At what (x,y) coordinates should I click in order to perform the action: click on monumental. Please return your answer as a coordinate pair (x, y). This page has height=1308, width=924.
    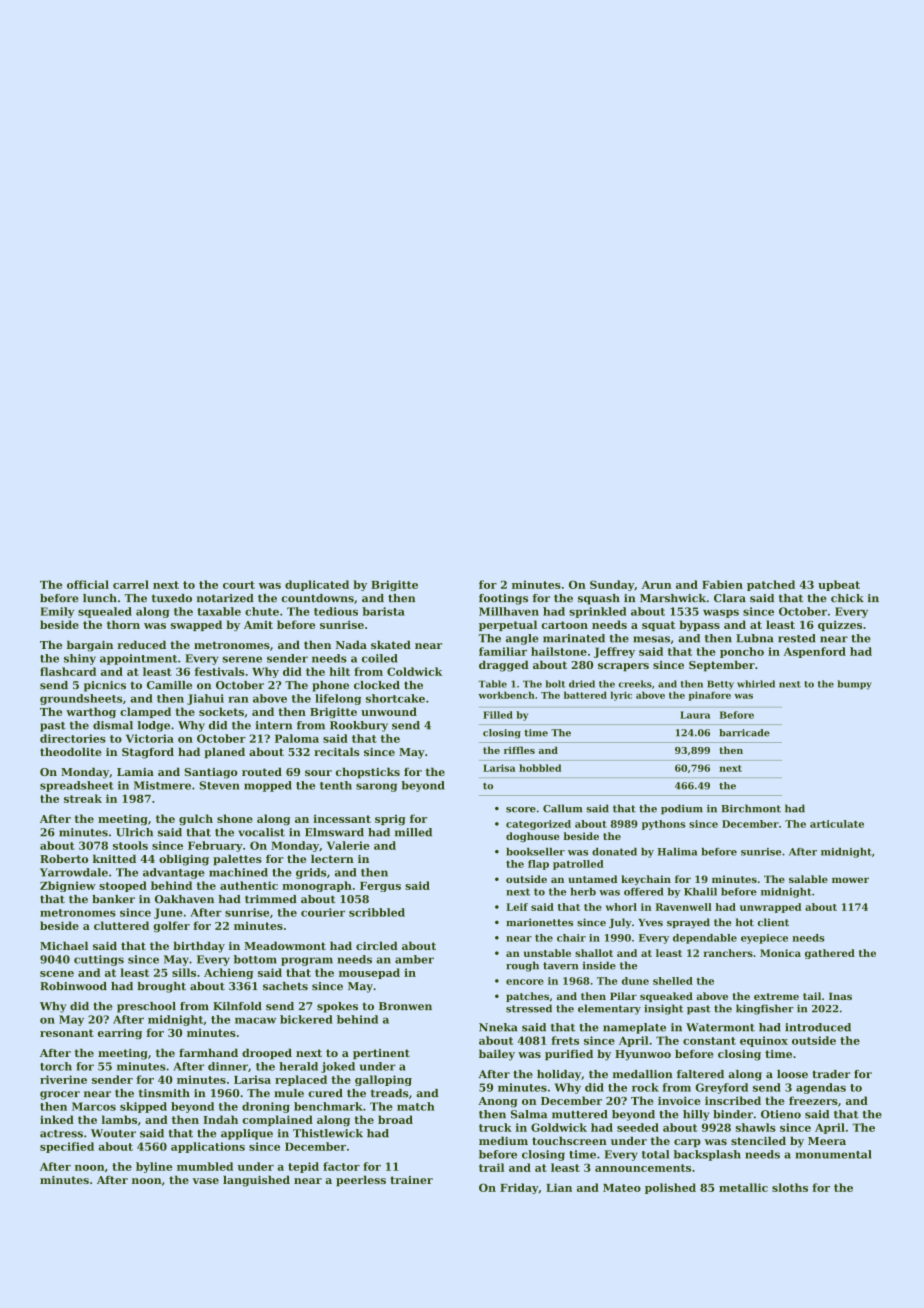
    Looking at the image, I should click on (834, 1154).
